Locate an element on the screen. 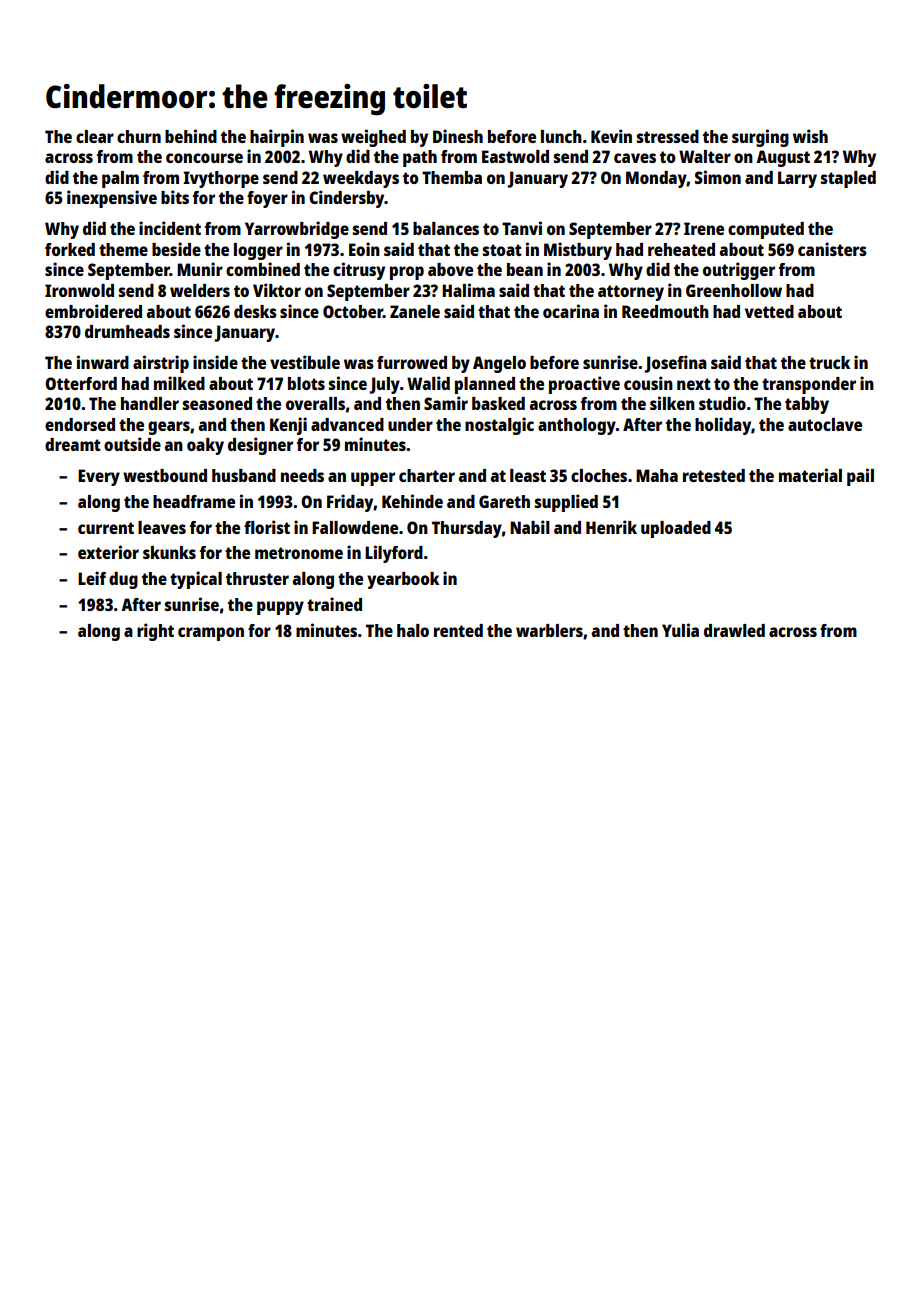 This screenshot has width=924, height=1314. charter is located at coordinates (427, 475).
